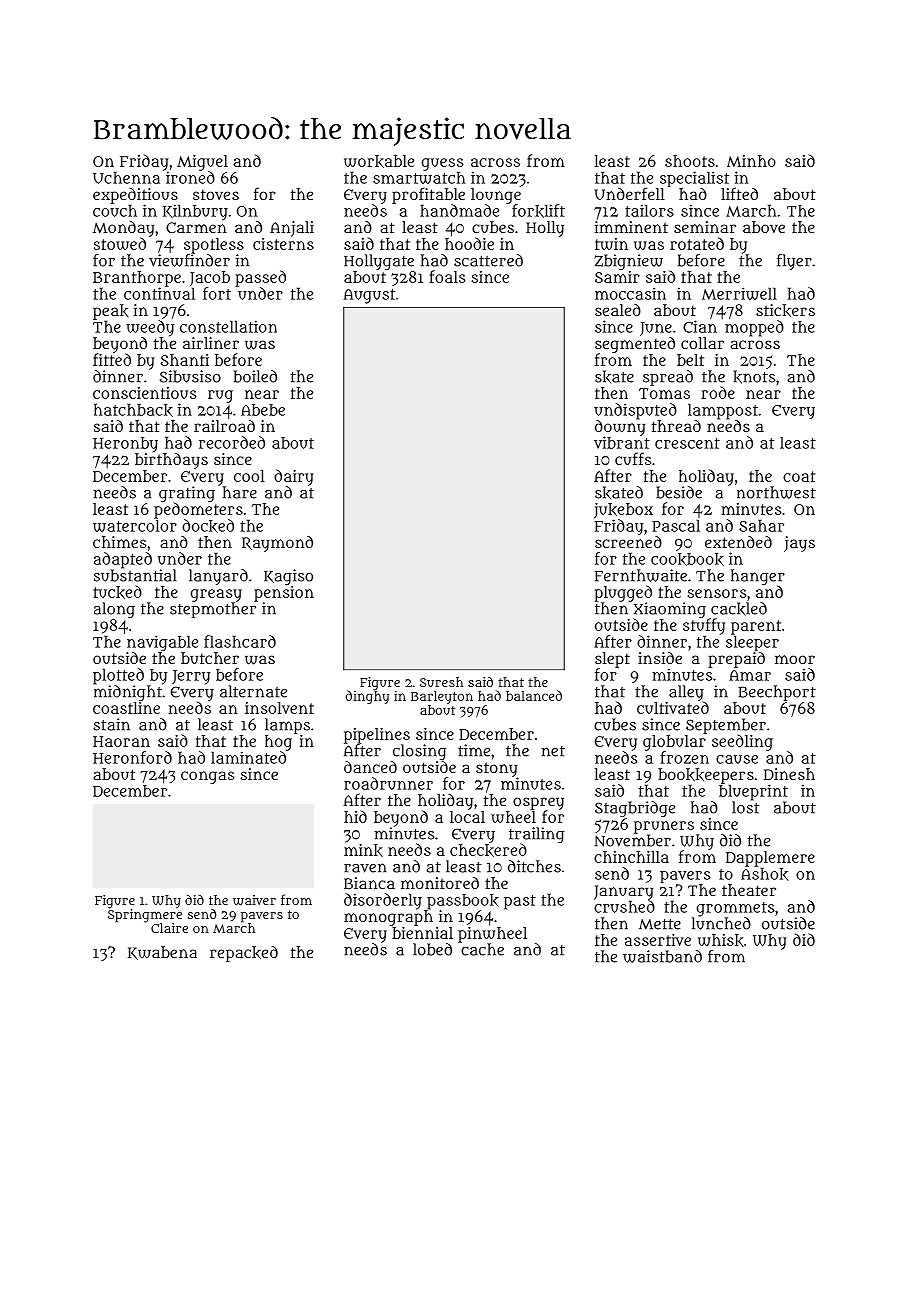 This screenshot has width=908, height=1316. What do you see at coordinates (202, 163) in the screenshot?
I see `Miguel` at bounding box center [202, 163].
